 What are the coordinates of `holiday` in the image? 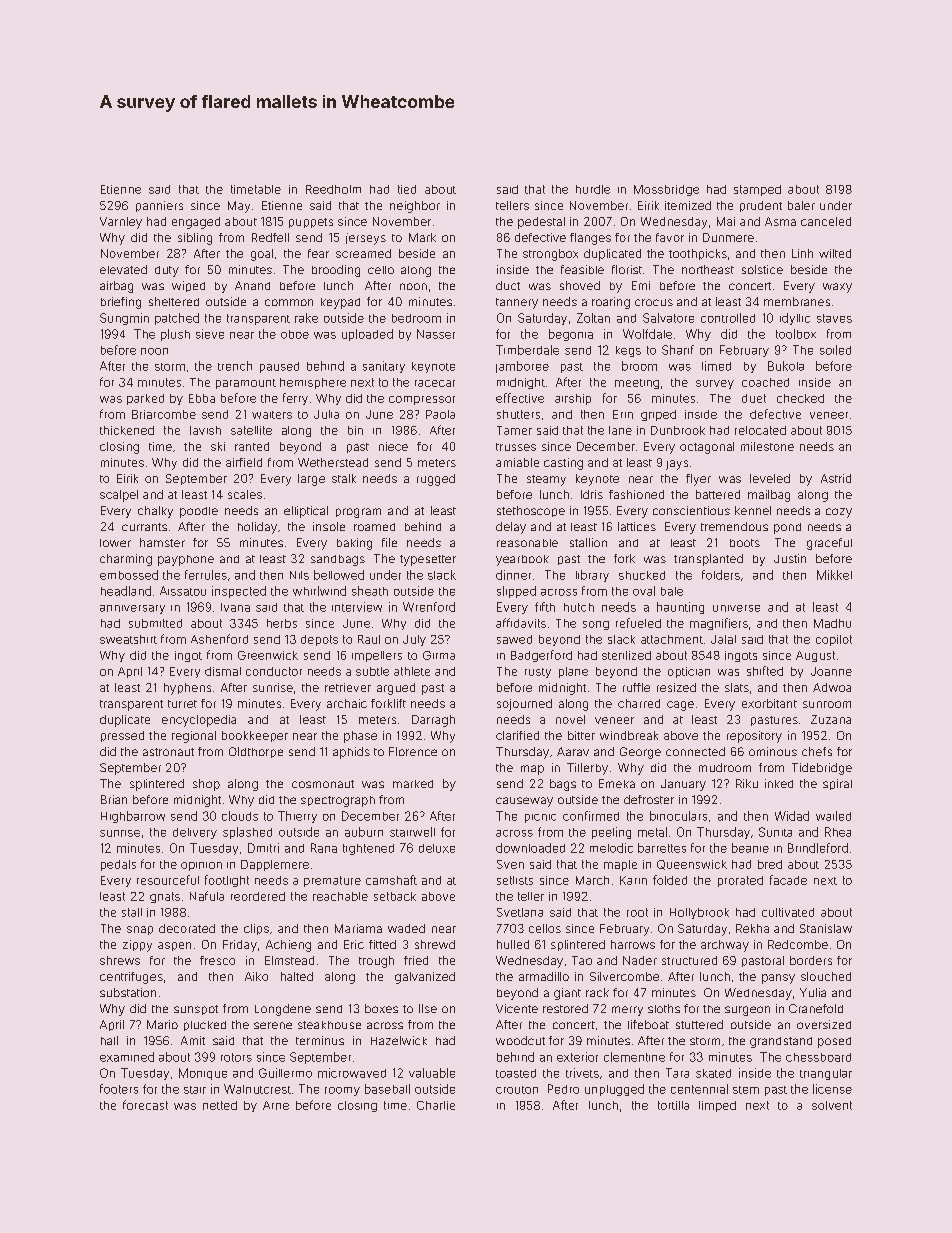 It's located at (257, 528).
